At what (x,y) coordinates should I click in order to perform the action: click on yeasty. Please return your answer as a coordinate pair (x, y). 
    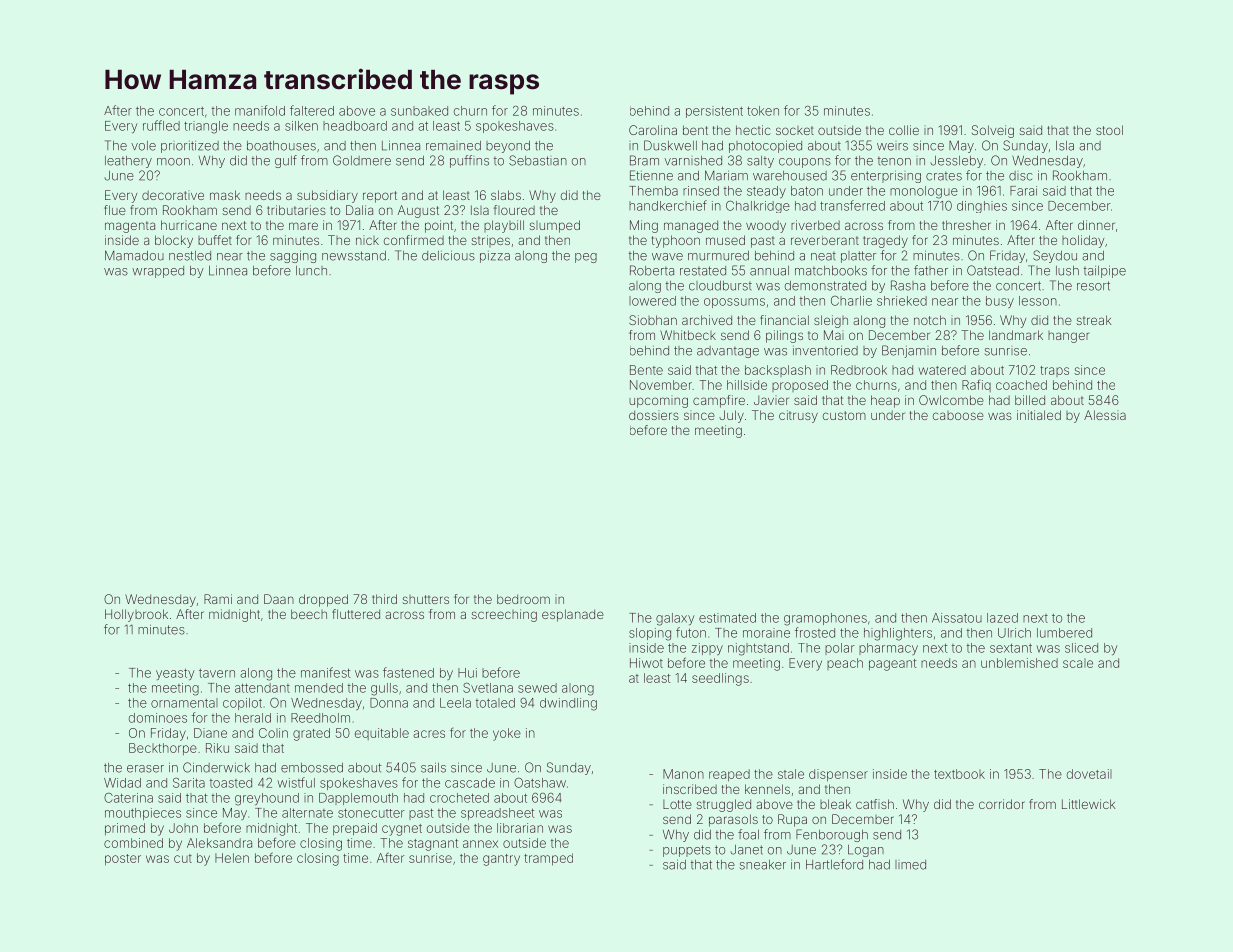
    Looking at the image, I should click on (175, 674).
